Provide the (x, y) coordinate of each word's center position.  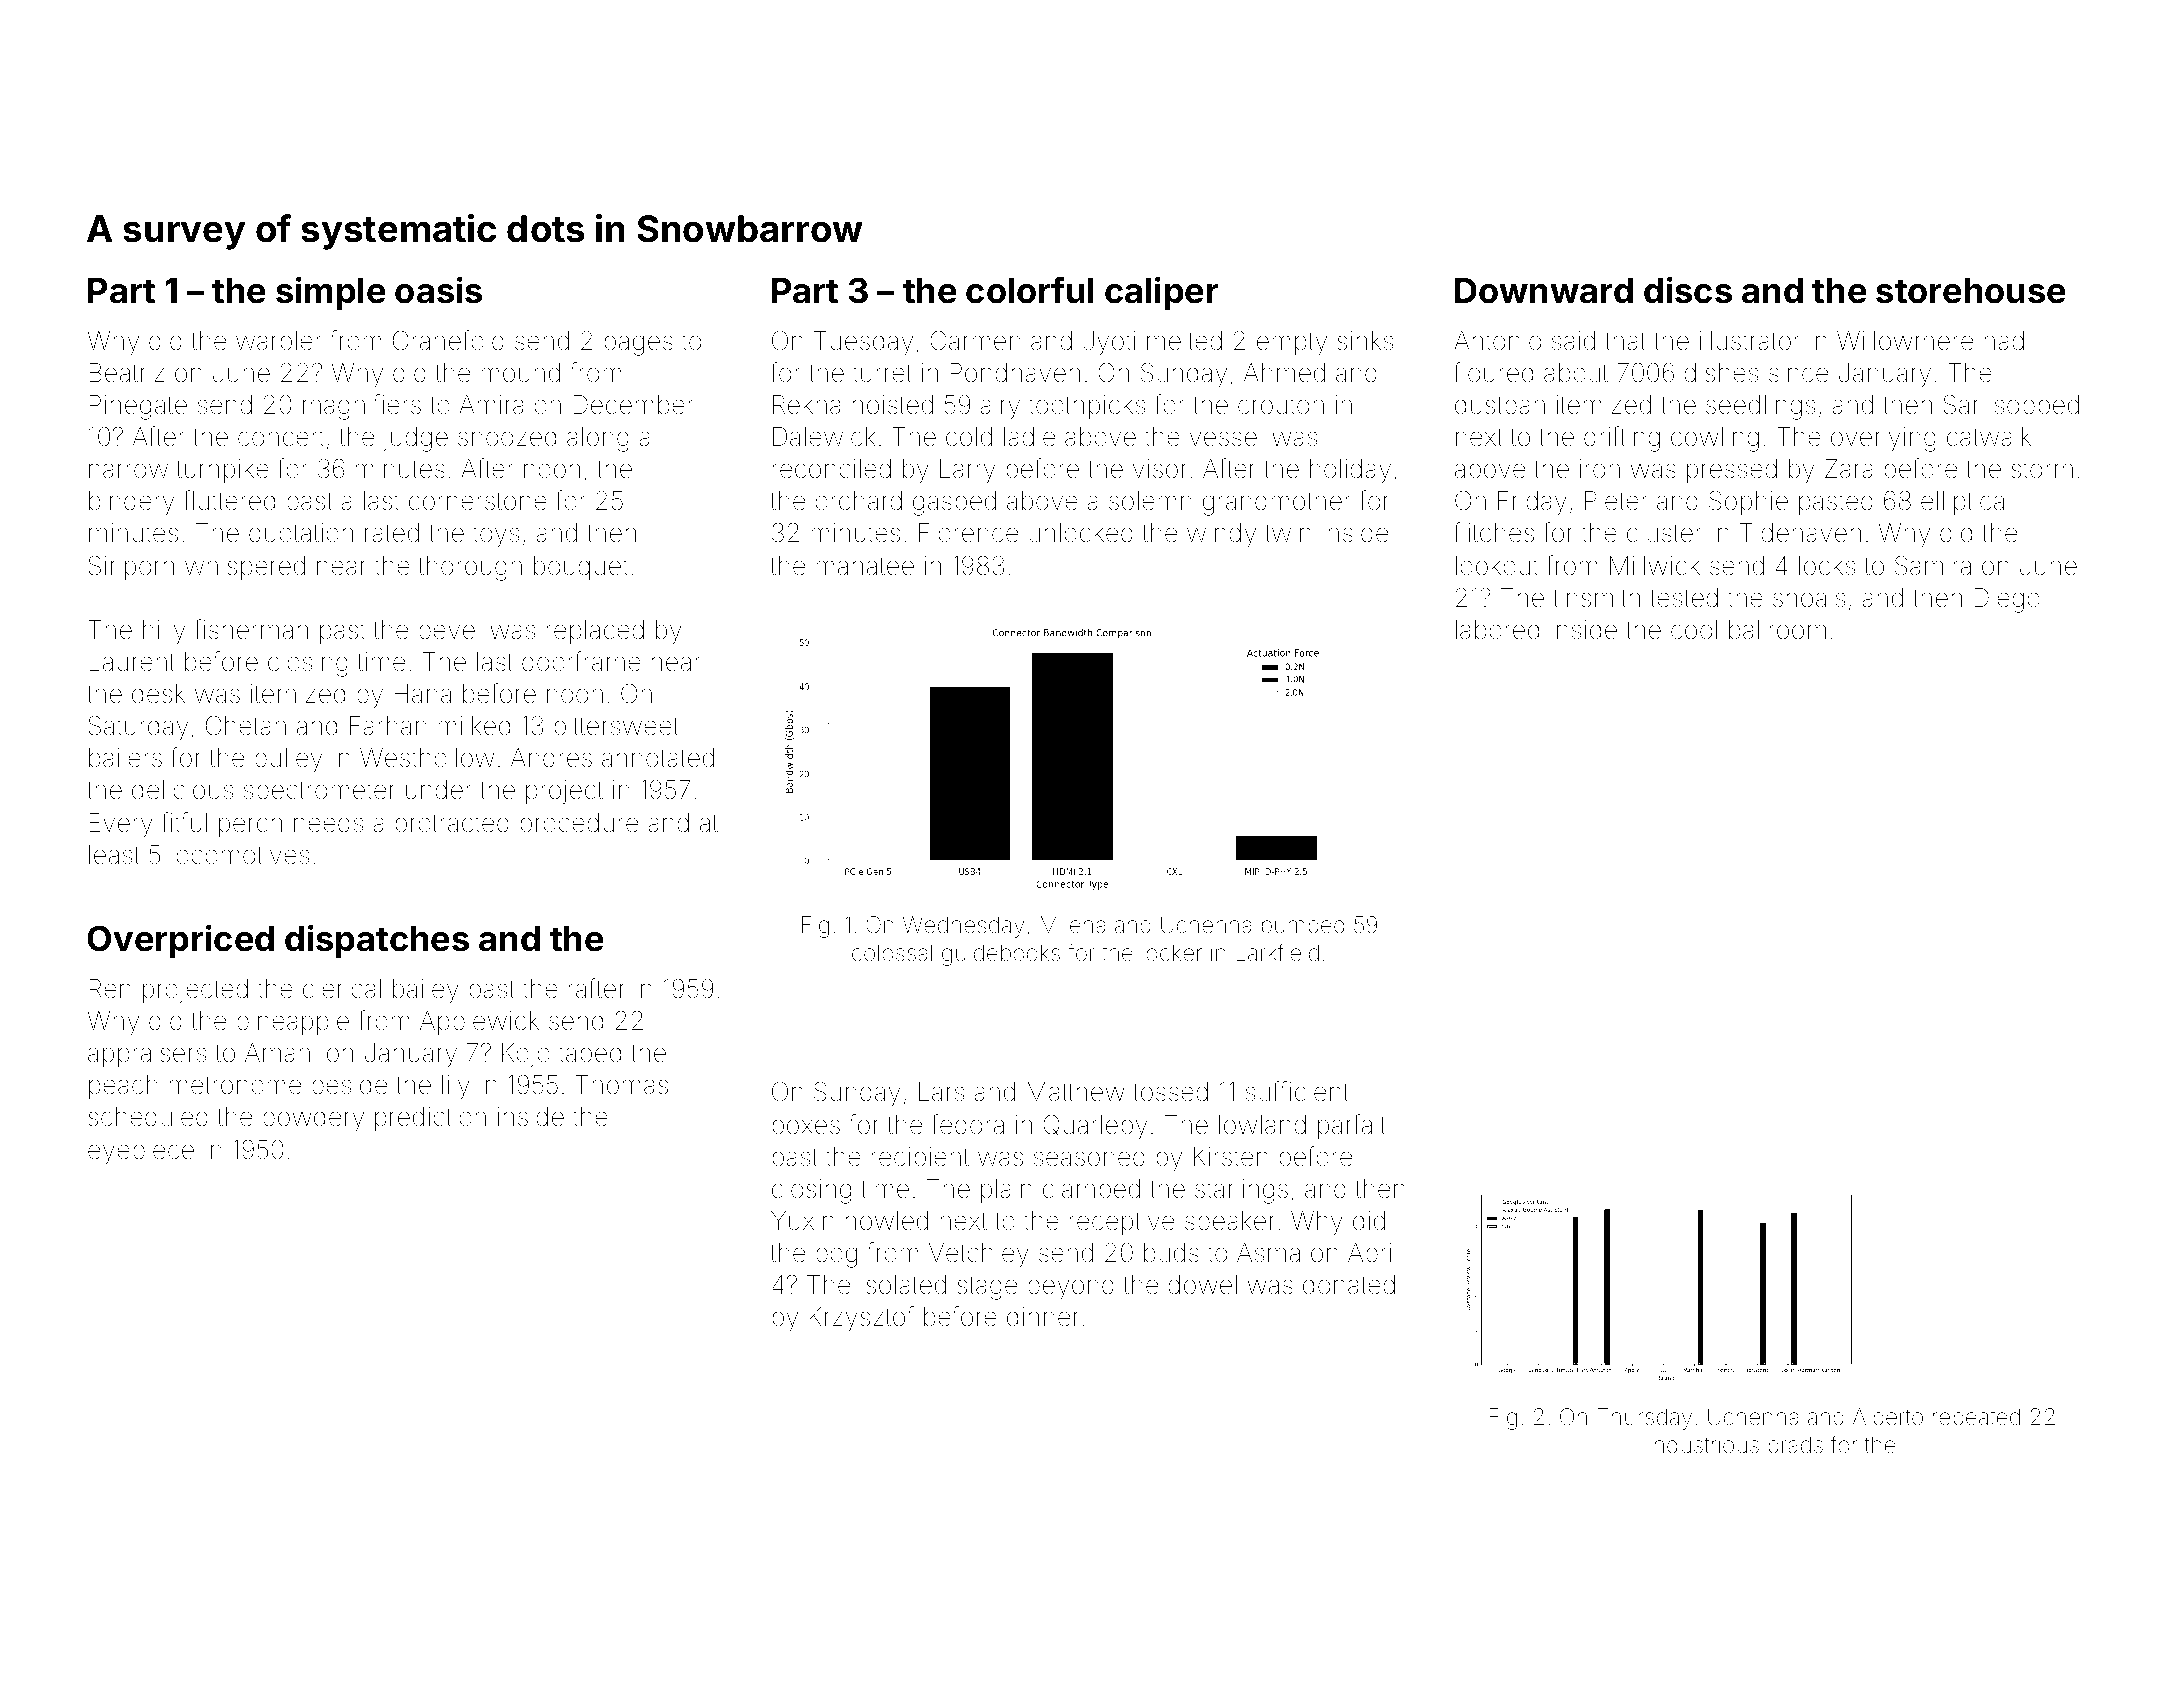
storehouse (1970, 291)
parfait (1352, 1126)
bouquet (581, 568)
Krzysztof (861, 1319)
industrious (1704, 1445)
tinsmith (1596, 598)
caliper (1162, 293)
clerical (342, 989)
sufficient (1297, 1091)
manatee (865, 566)
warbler (279, 341)
